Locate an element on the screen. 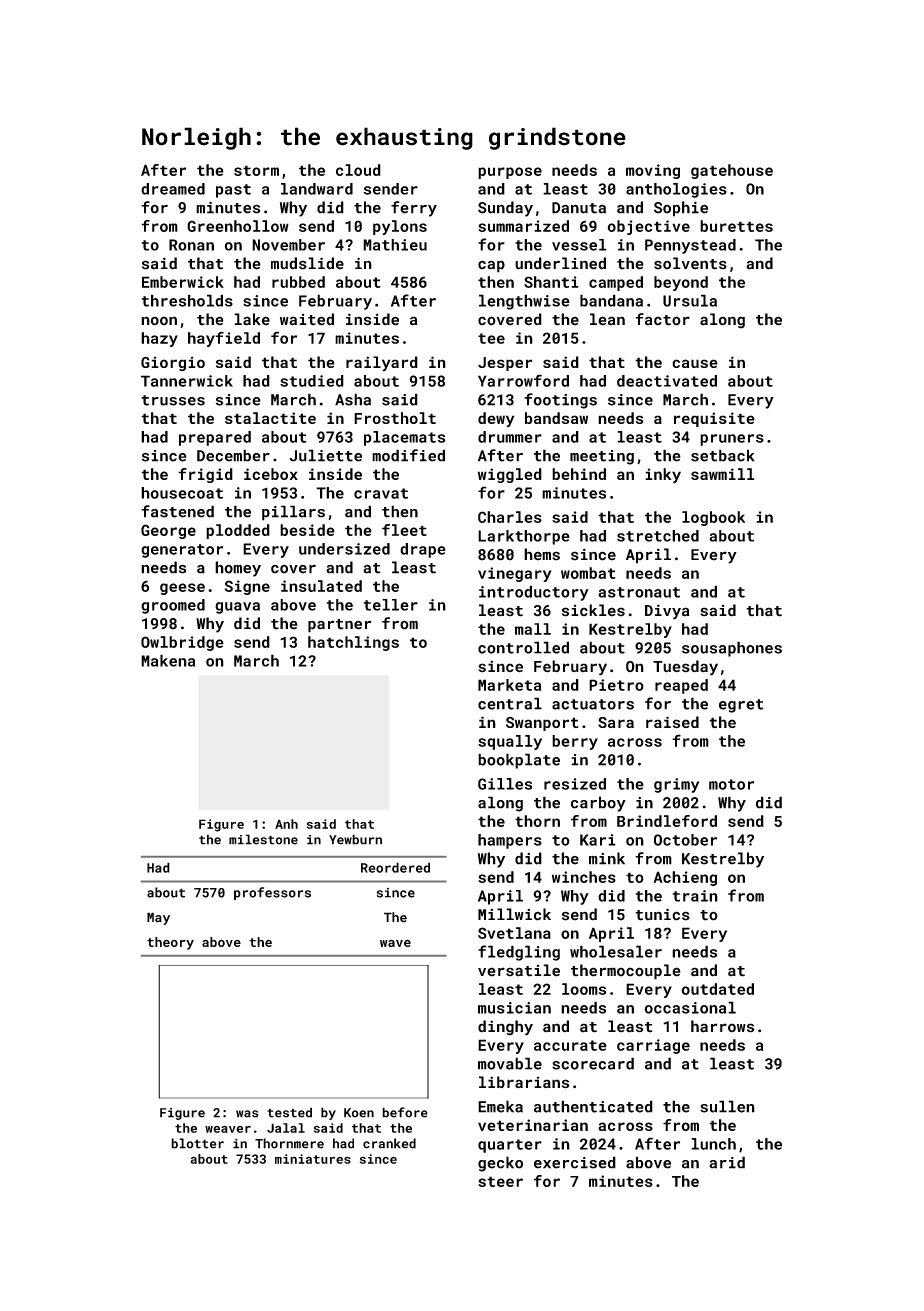 This screenshot has width=924, height=1311. Yewburn is located at coordinates (355, 839).
